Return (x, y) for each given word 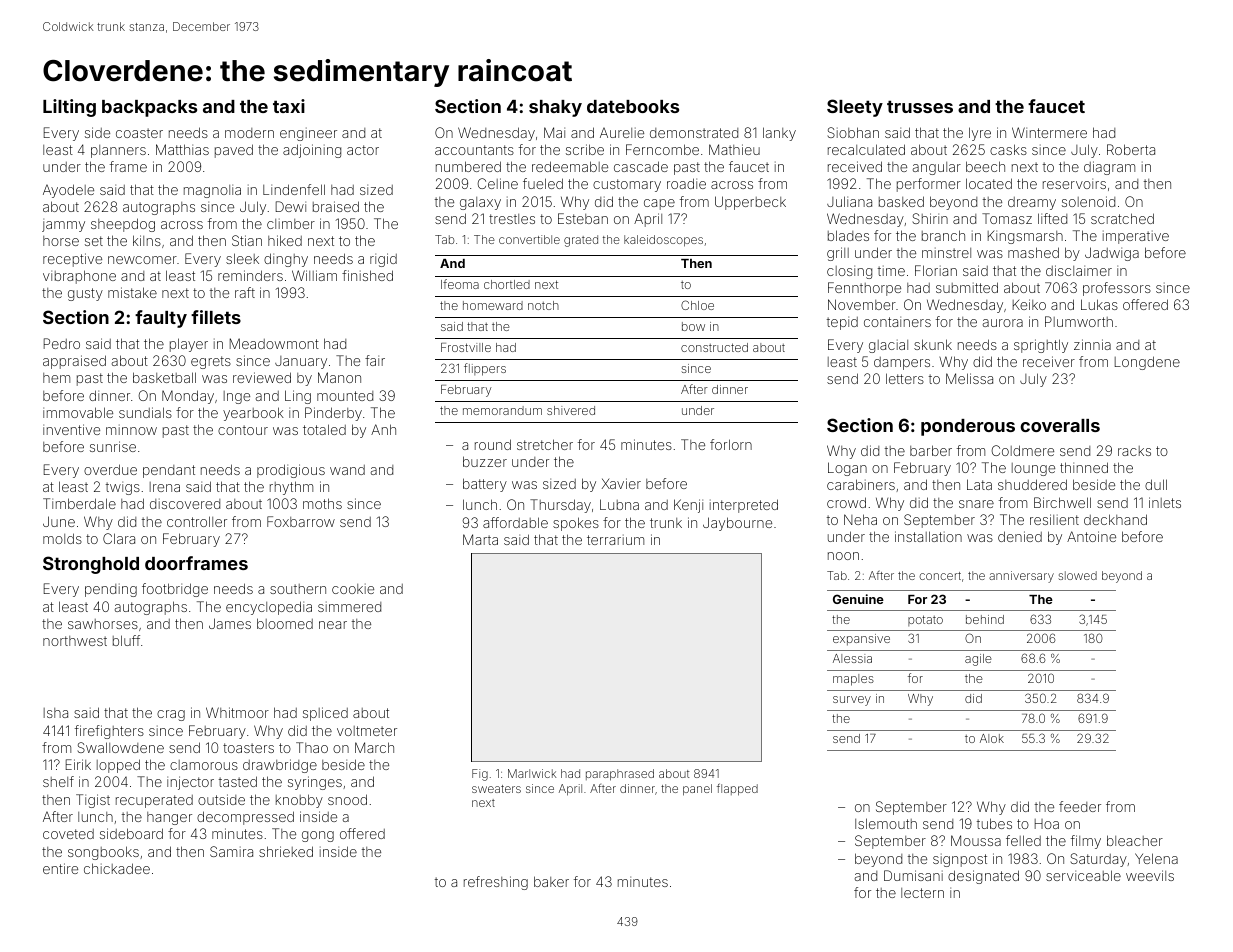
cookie (353, 589)
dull (1156, 484)
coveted (68, 834)
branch (943, 235)
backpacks (149, 108)
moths (322, 503)
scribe (585, 149)
